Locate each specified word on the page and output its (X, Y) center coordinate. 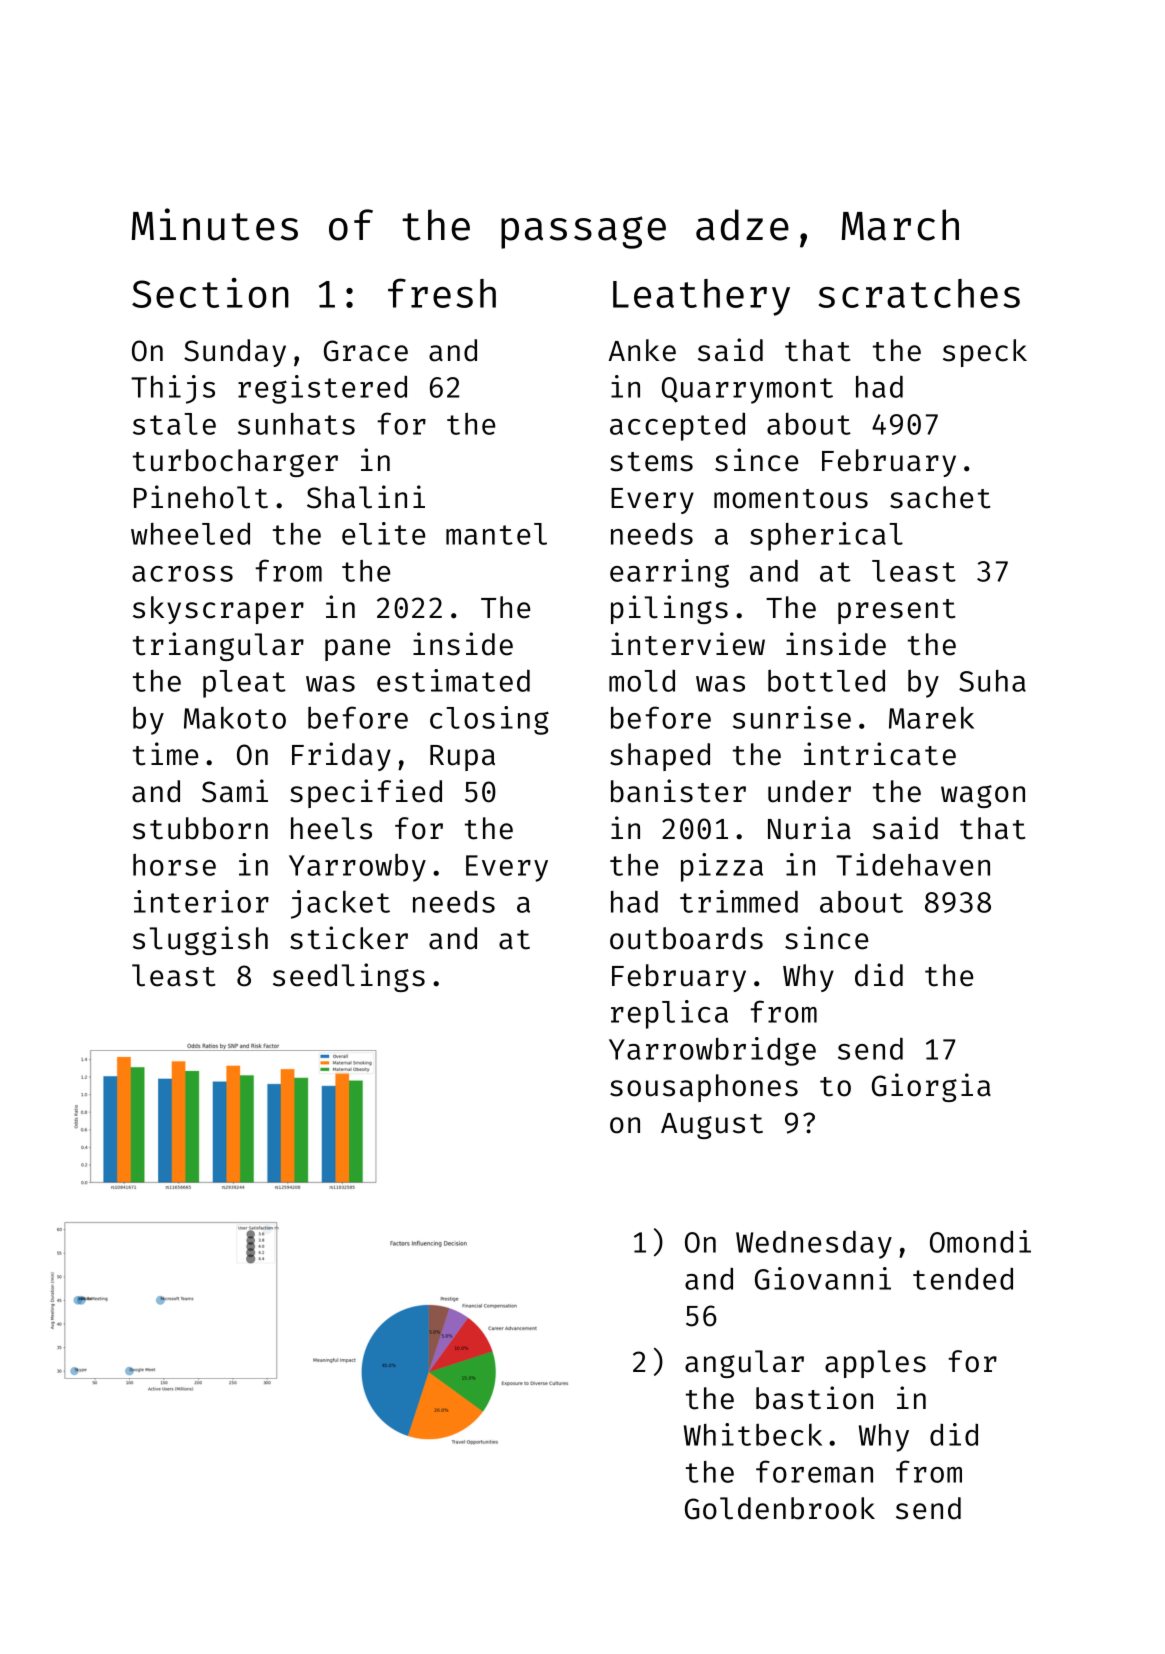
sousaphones (704, 1088)
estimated (453, 680)
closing (489, 720)
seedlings (349, 977)
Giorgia (931, 1087)
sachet (940, 497)
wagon (983, 796)
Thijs (173, 389)
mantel (496, 534)
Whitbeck (753, 1434)
